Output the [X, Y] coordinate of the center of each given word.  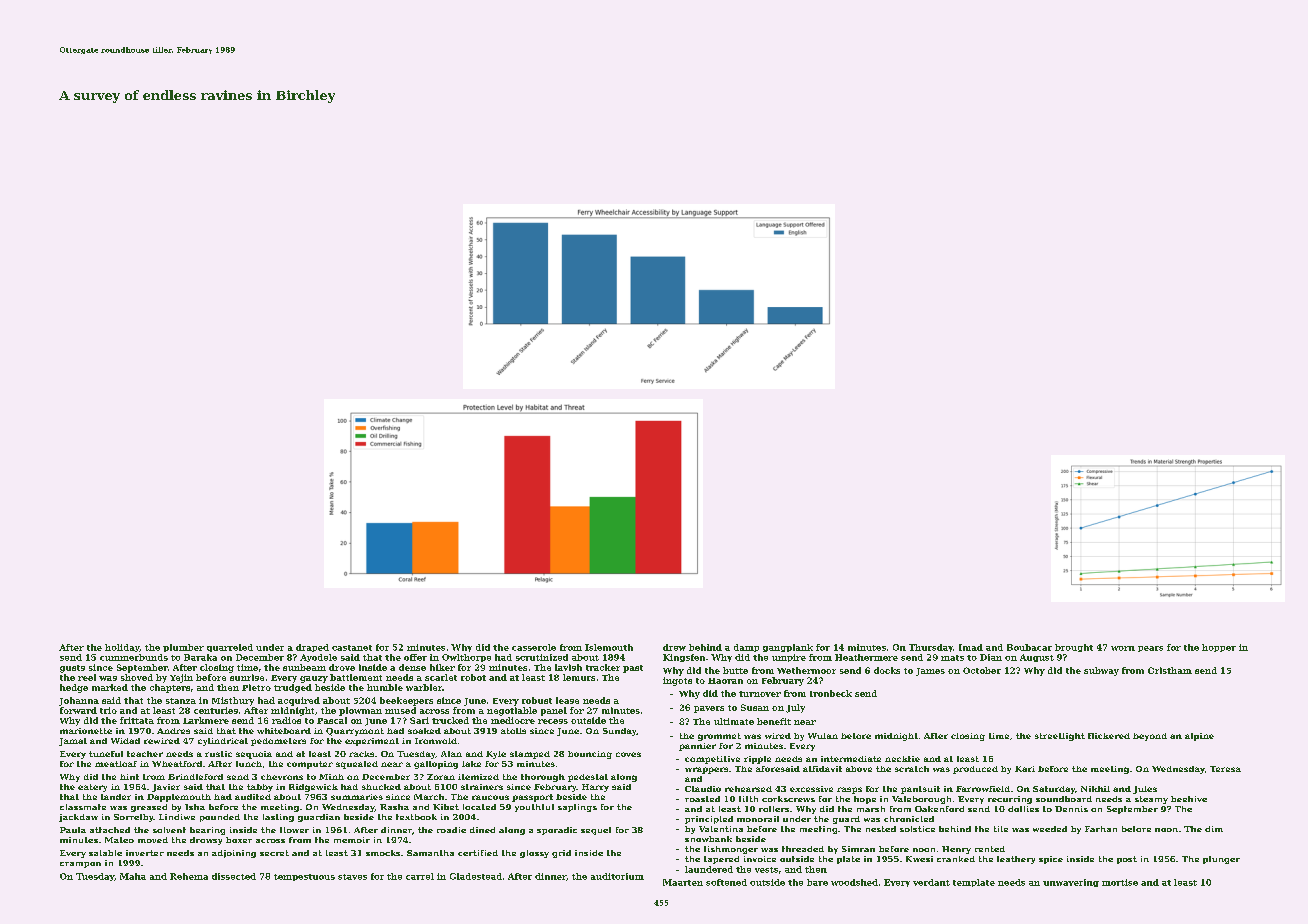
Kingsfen [684, 658]
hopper [1219, 648]
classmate [83, 807]
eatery [92, 788]
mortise [1120, 882]
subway [1101, 671]
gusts [72, 669]
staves [352, 877]
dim [1214, 829]
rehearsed [748, 789]
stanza [181, 701]
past [633, 669]
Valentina [721, 829]
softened [726, 882]
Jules [1145, 790]
